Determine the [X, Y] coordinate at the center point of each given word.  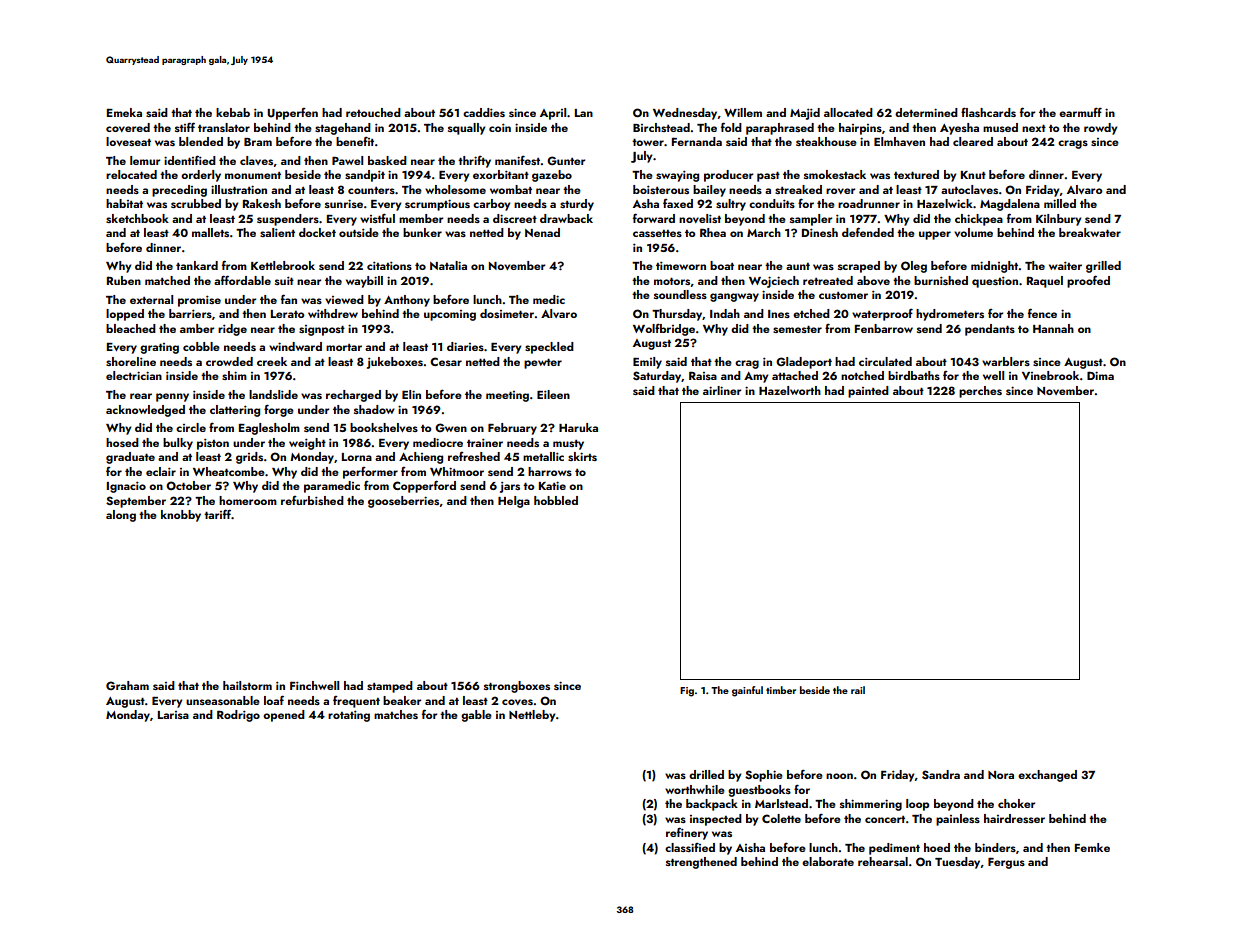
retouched [373, 112]
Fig [687, 692]
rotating [349, 716]
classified [690, 847]
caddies [484, 112]
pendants [990, 330]
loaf [274, 700]
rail [858, 690]
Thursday [677, 315]
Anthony [407, 301]
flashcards [988, 112]
